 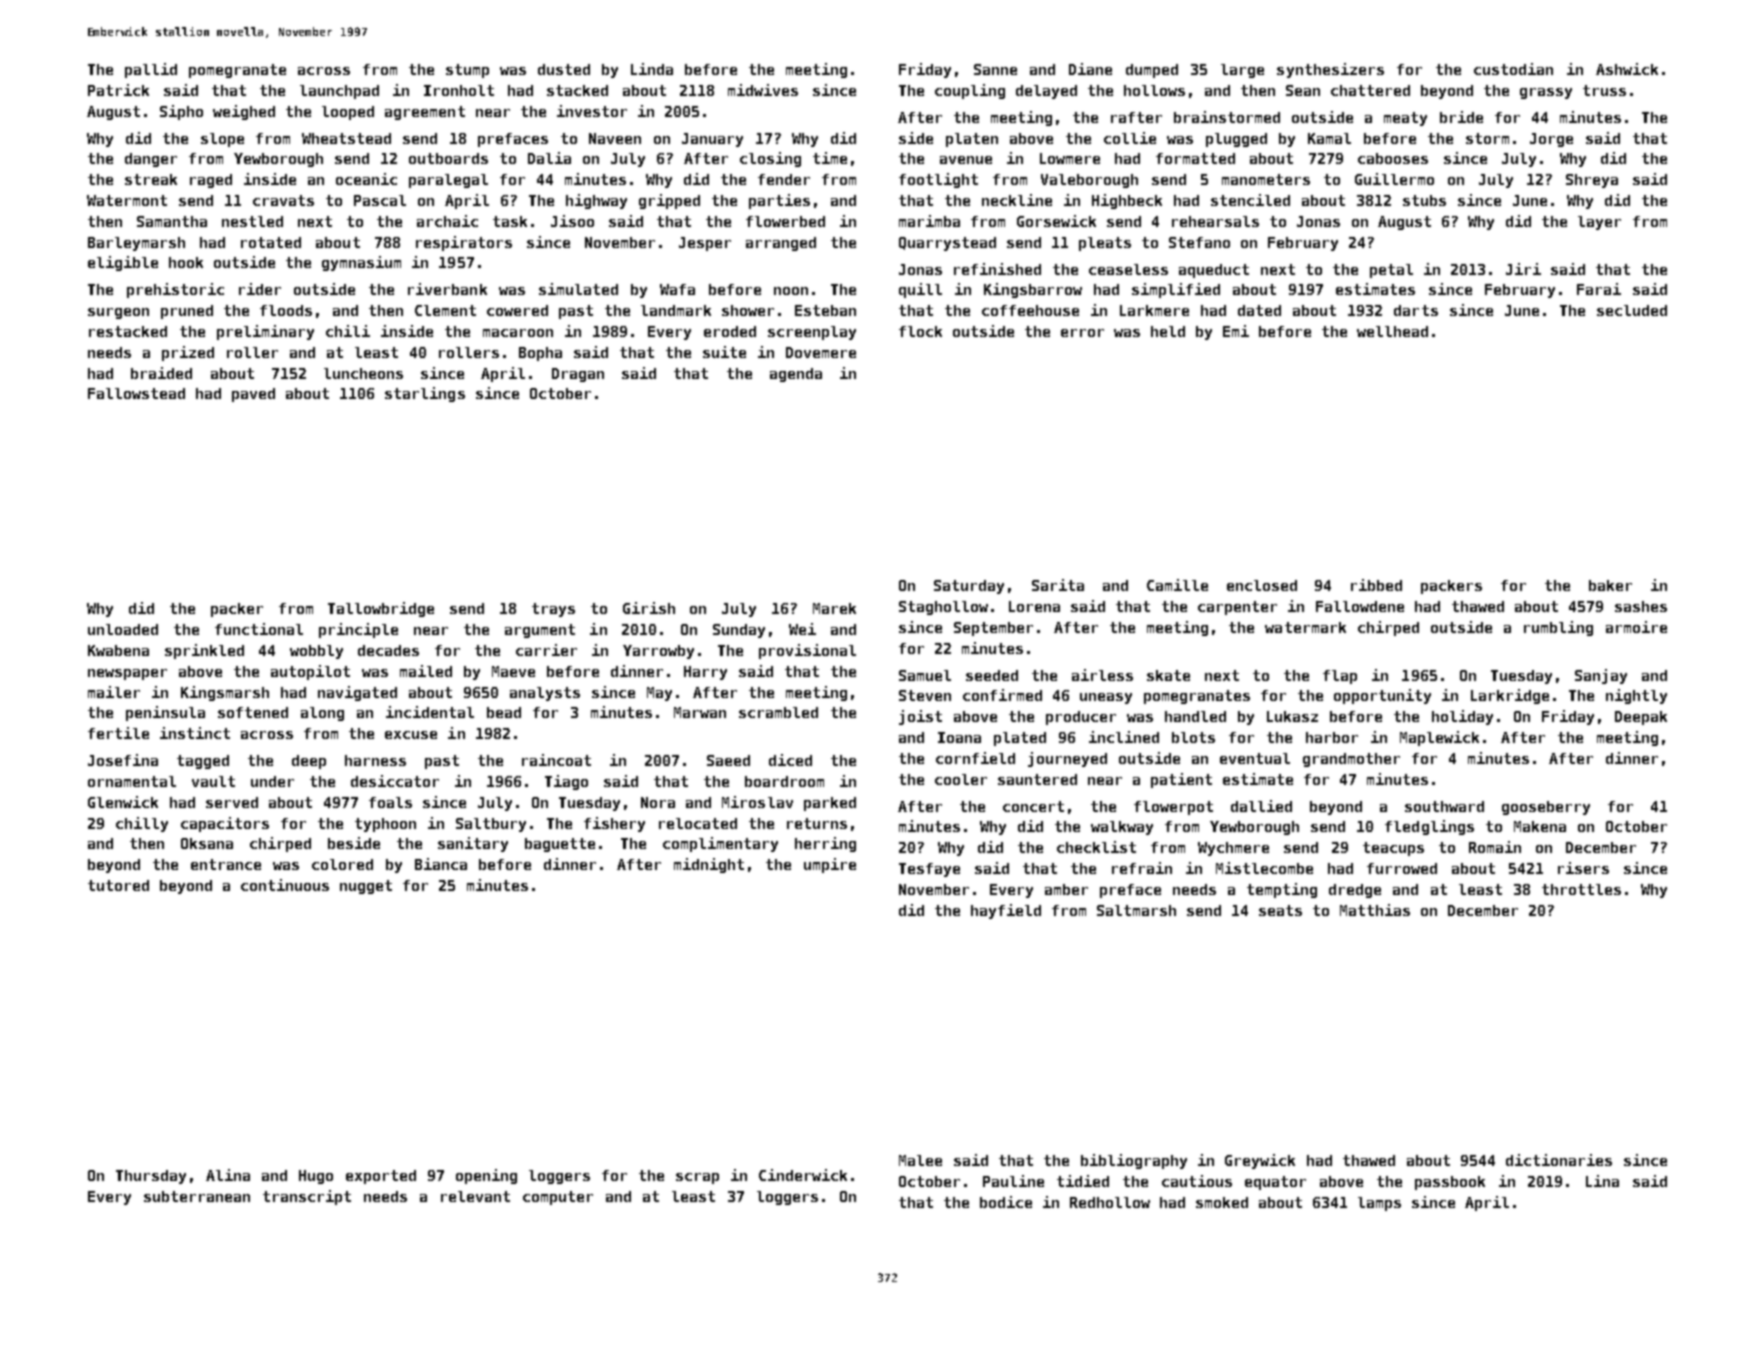 What do you see at coordinates (464, 243) in the document?
I see `respirators` at bounding box center [464, 243].
